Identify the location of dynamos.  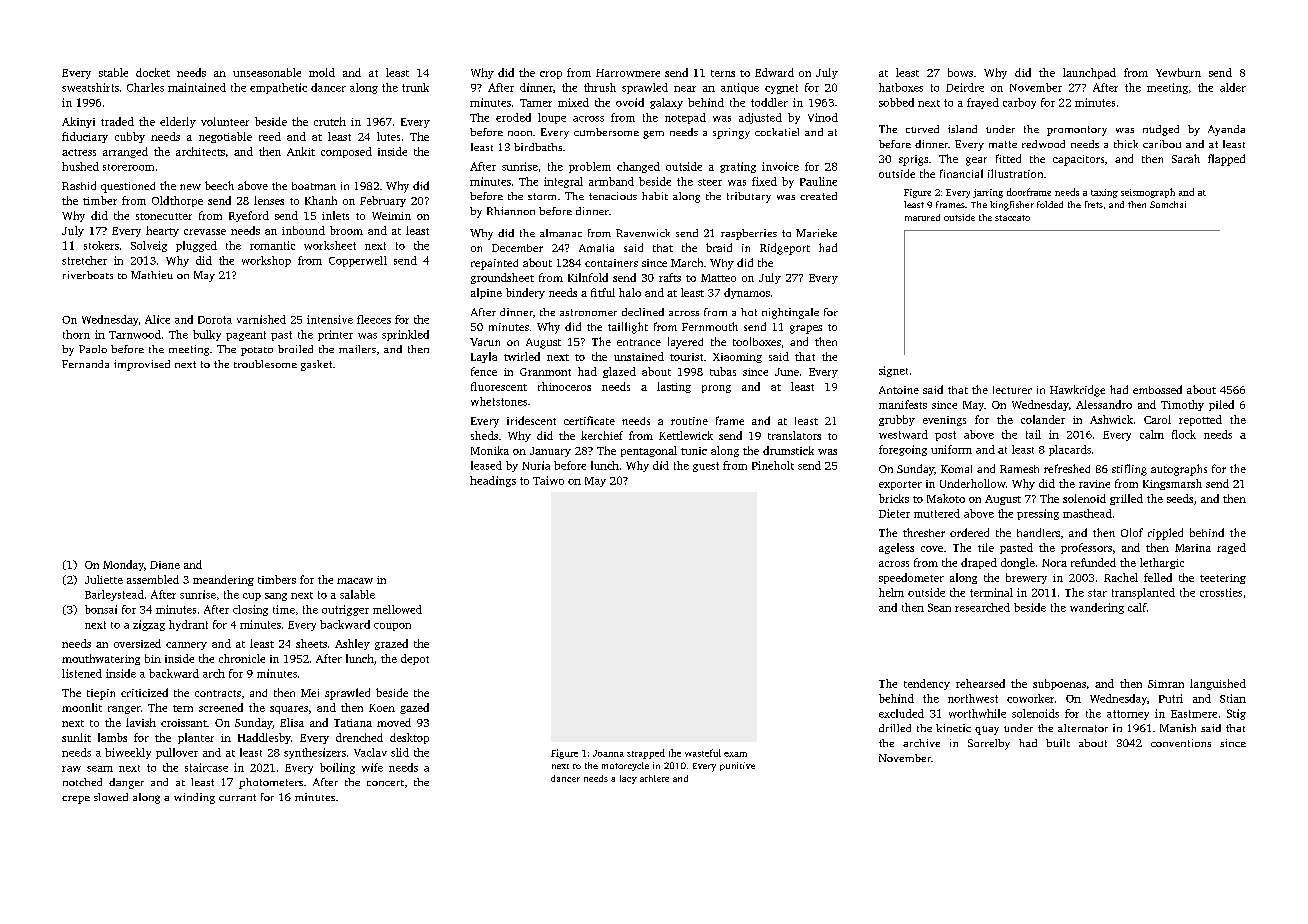
(747, 293).
